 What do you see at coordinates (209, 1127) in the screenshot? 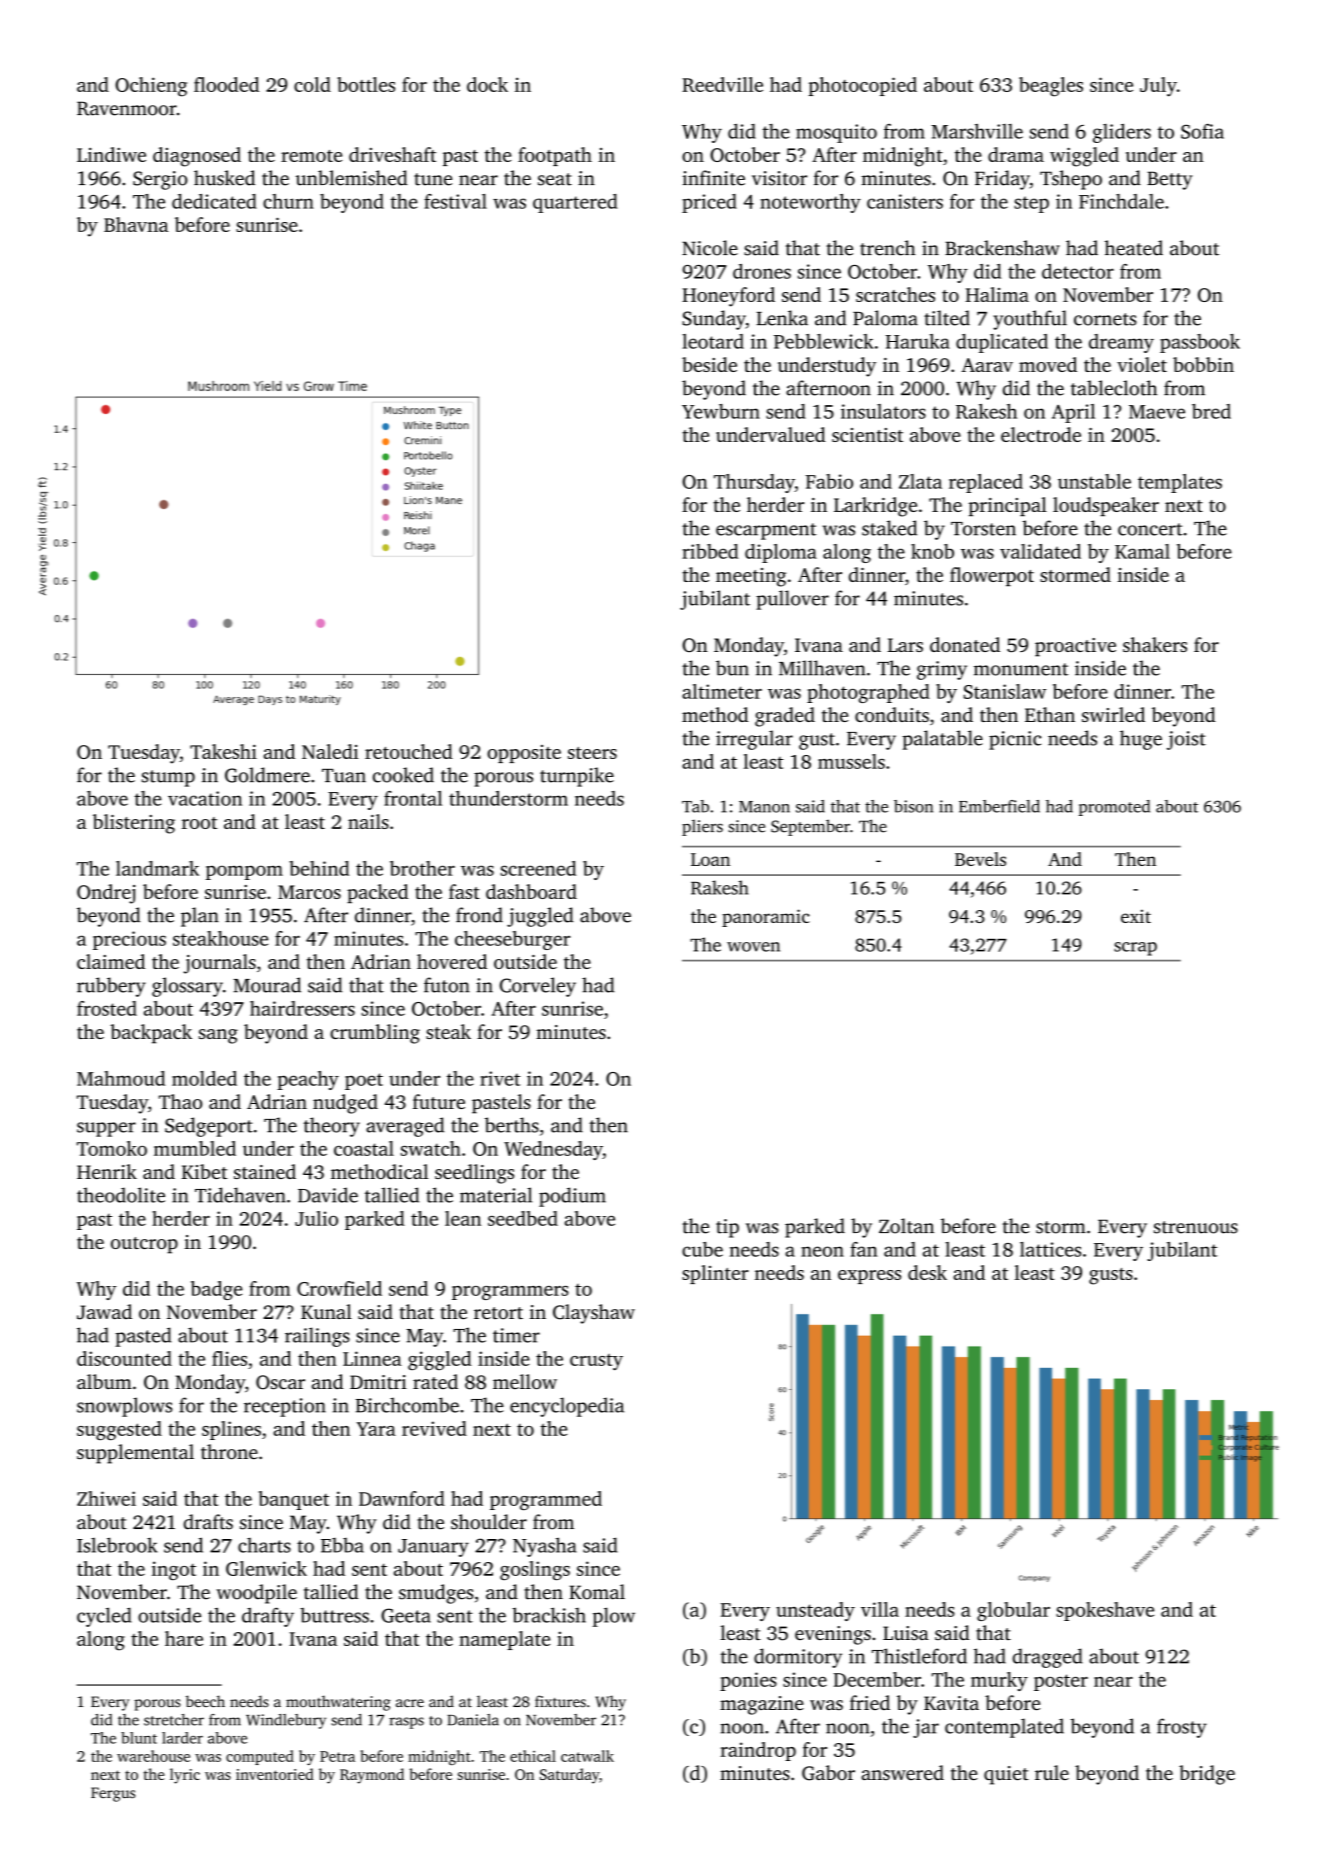
I see `Sedgeport` at bounding box center [209, 1127].
